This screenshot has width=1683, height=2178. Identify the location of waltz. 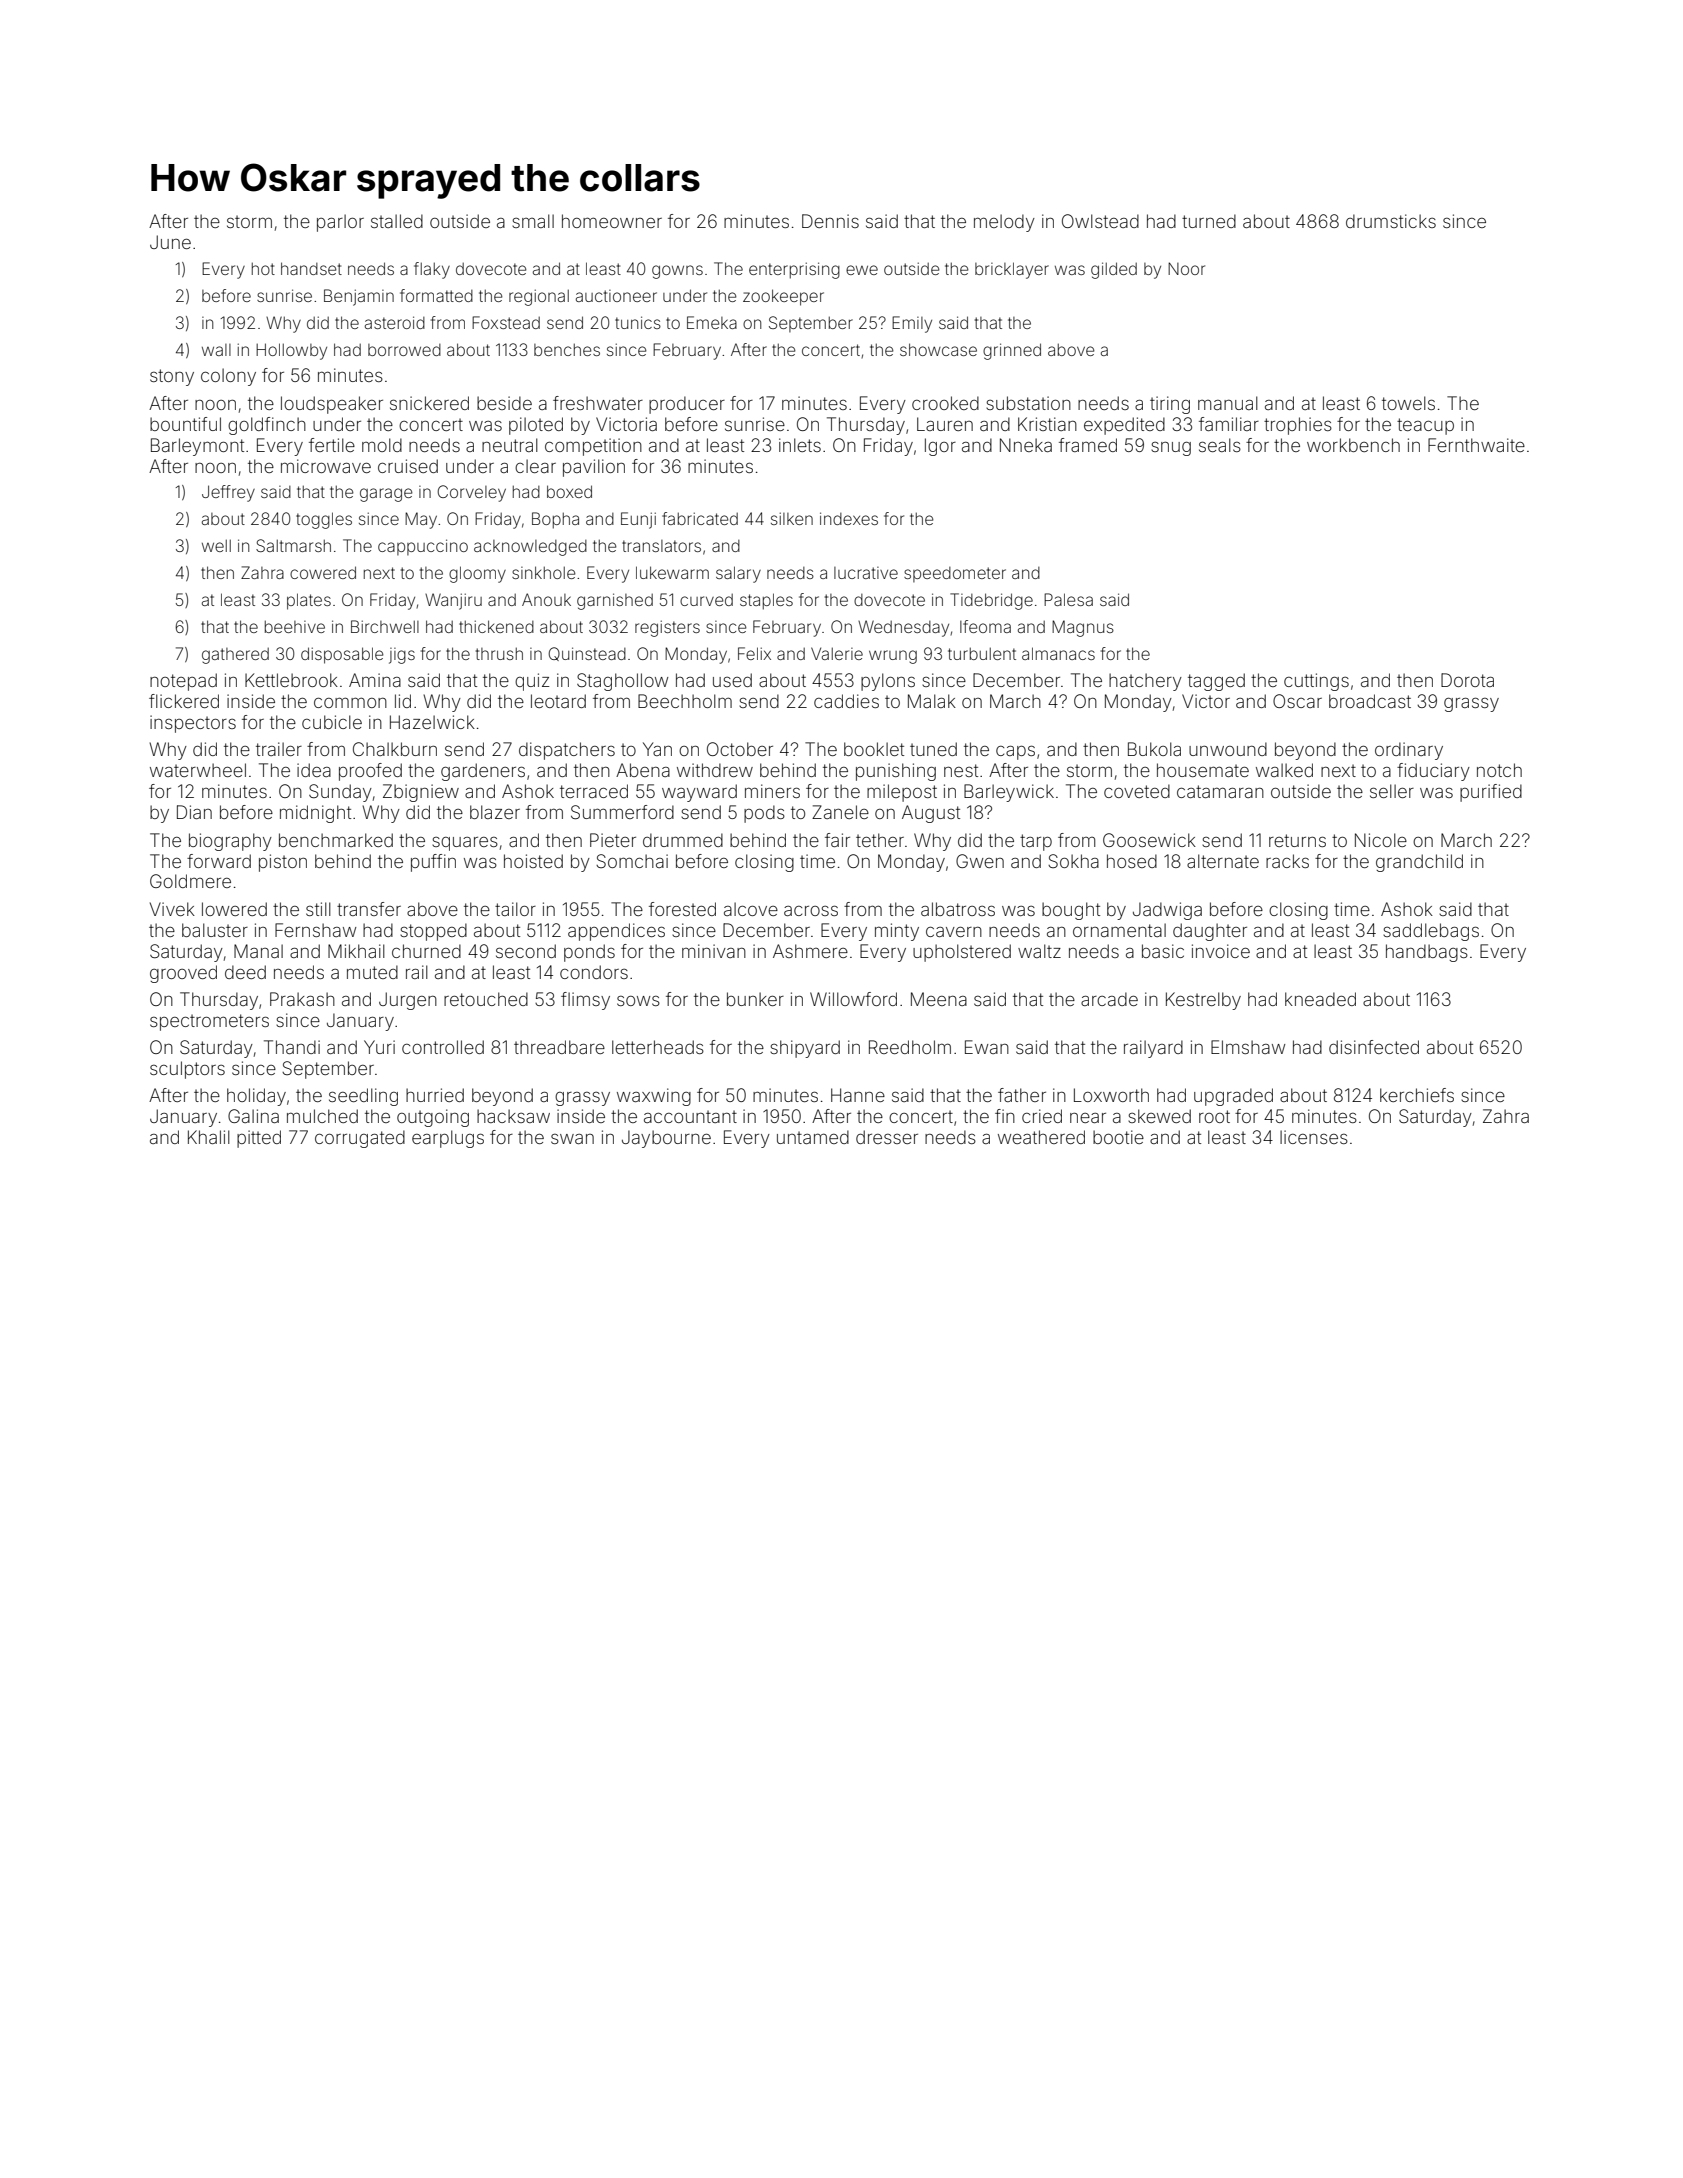
(1039, 951).
